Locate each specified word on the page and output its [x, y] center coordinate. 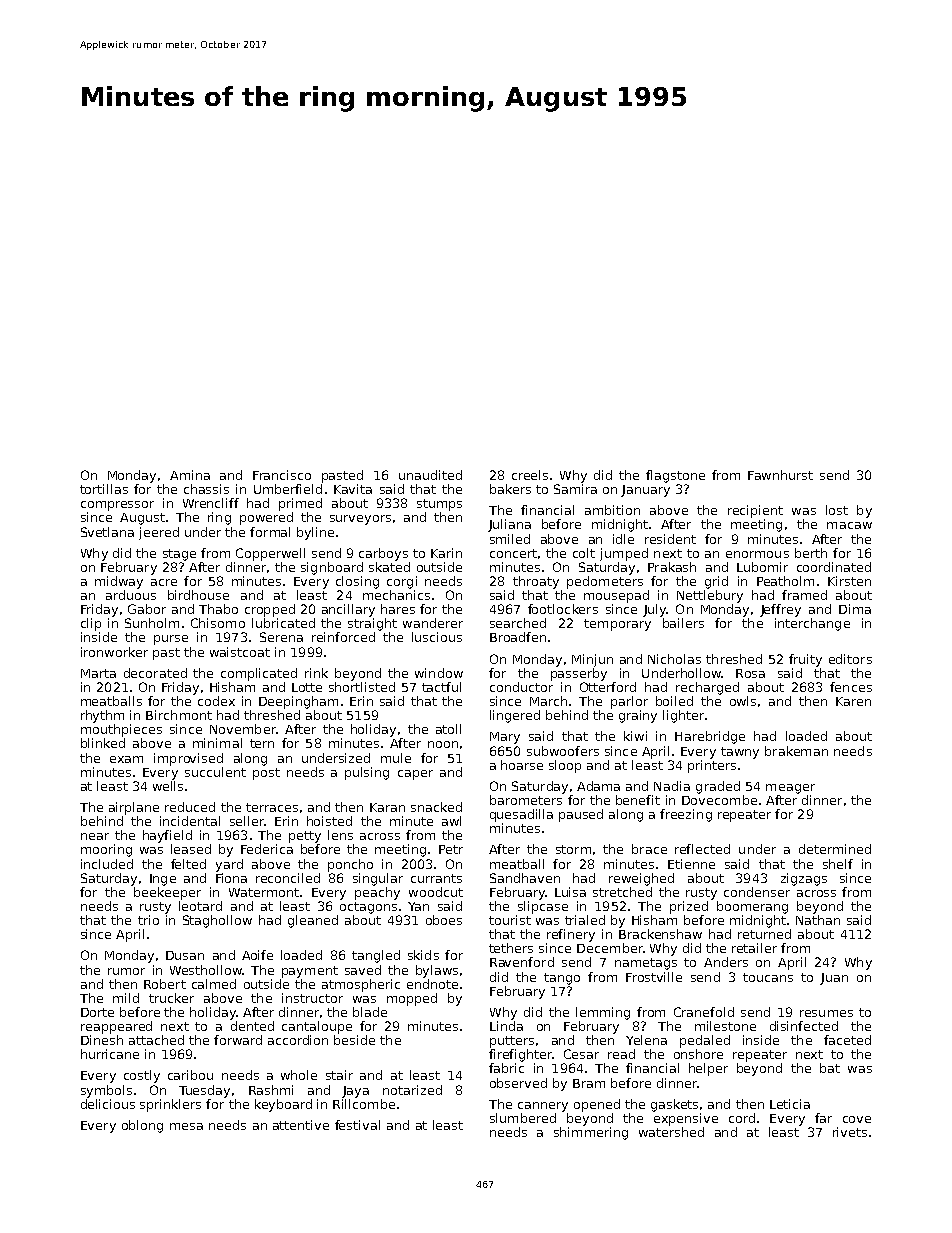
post [266, 774]
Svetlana [107, 532]
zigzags [804, 879]
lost [837, 510]
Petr [451, 849]
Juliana [509, 525]
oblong [142, 1126]
